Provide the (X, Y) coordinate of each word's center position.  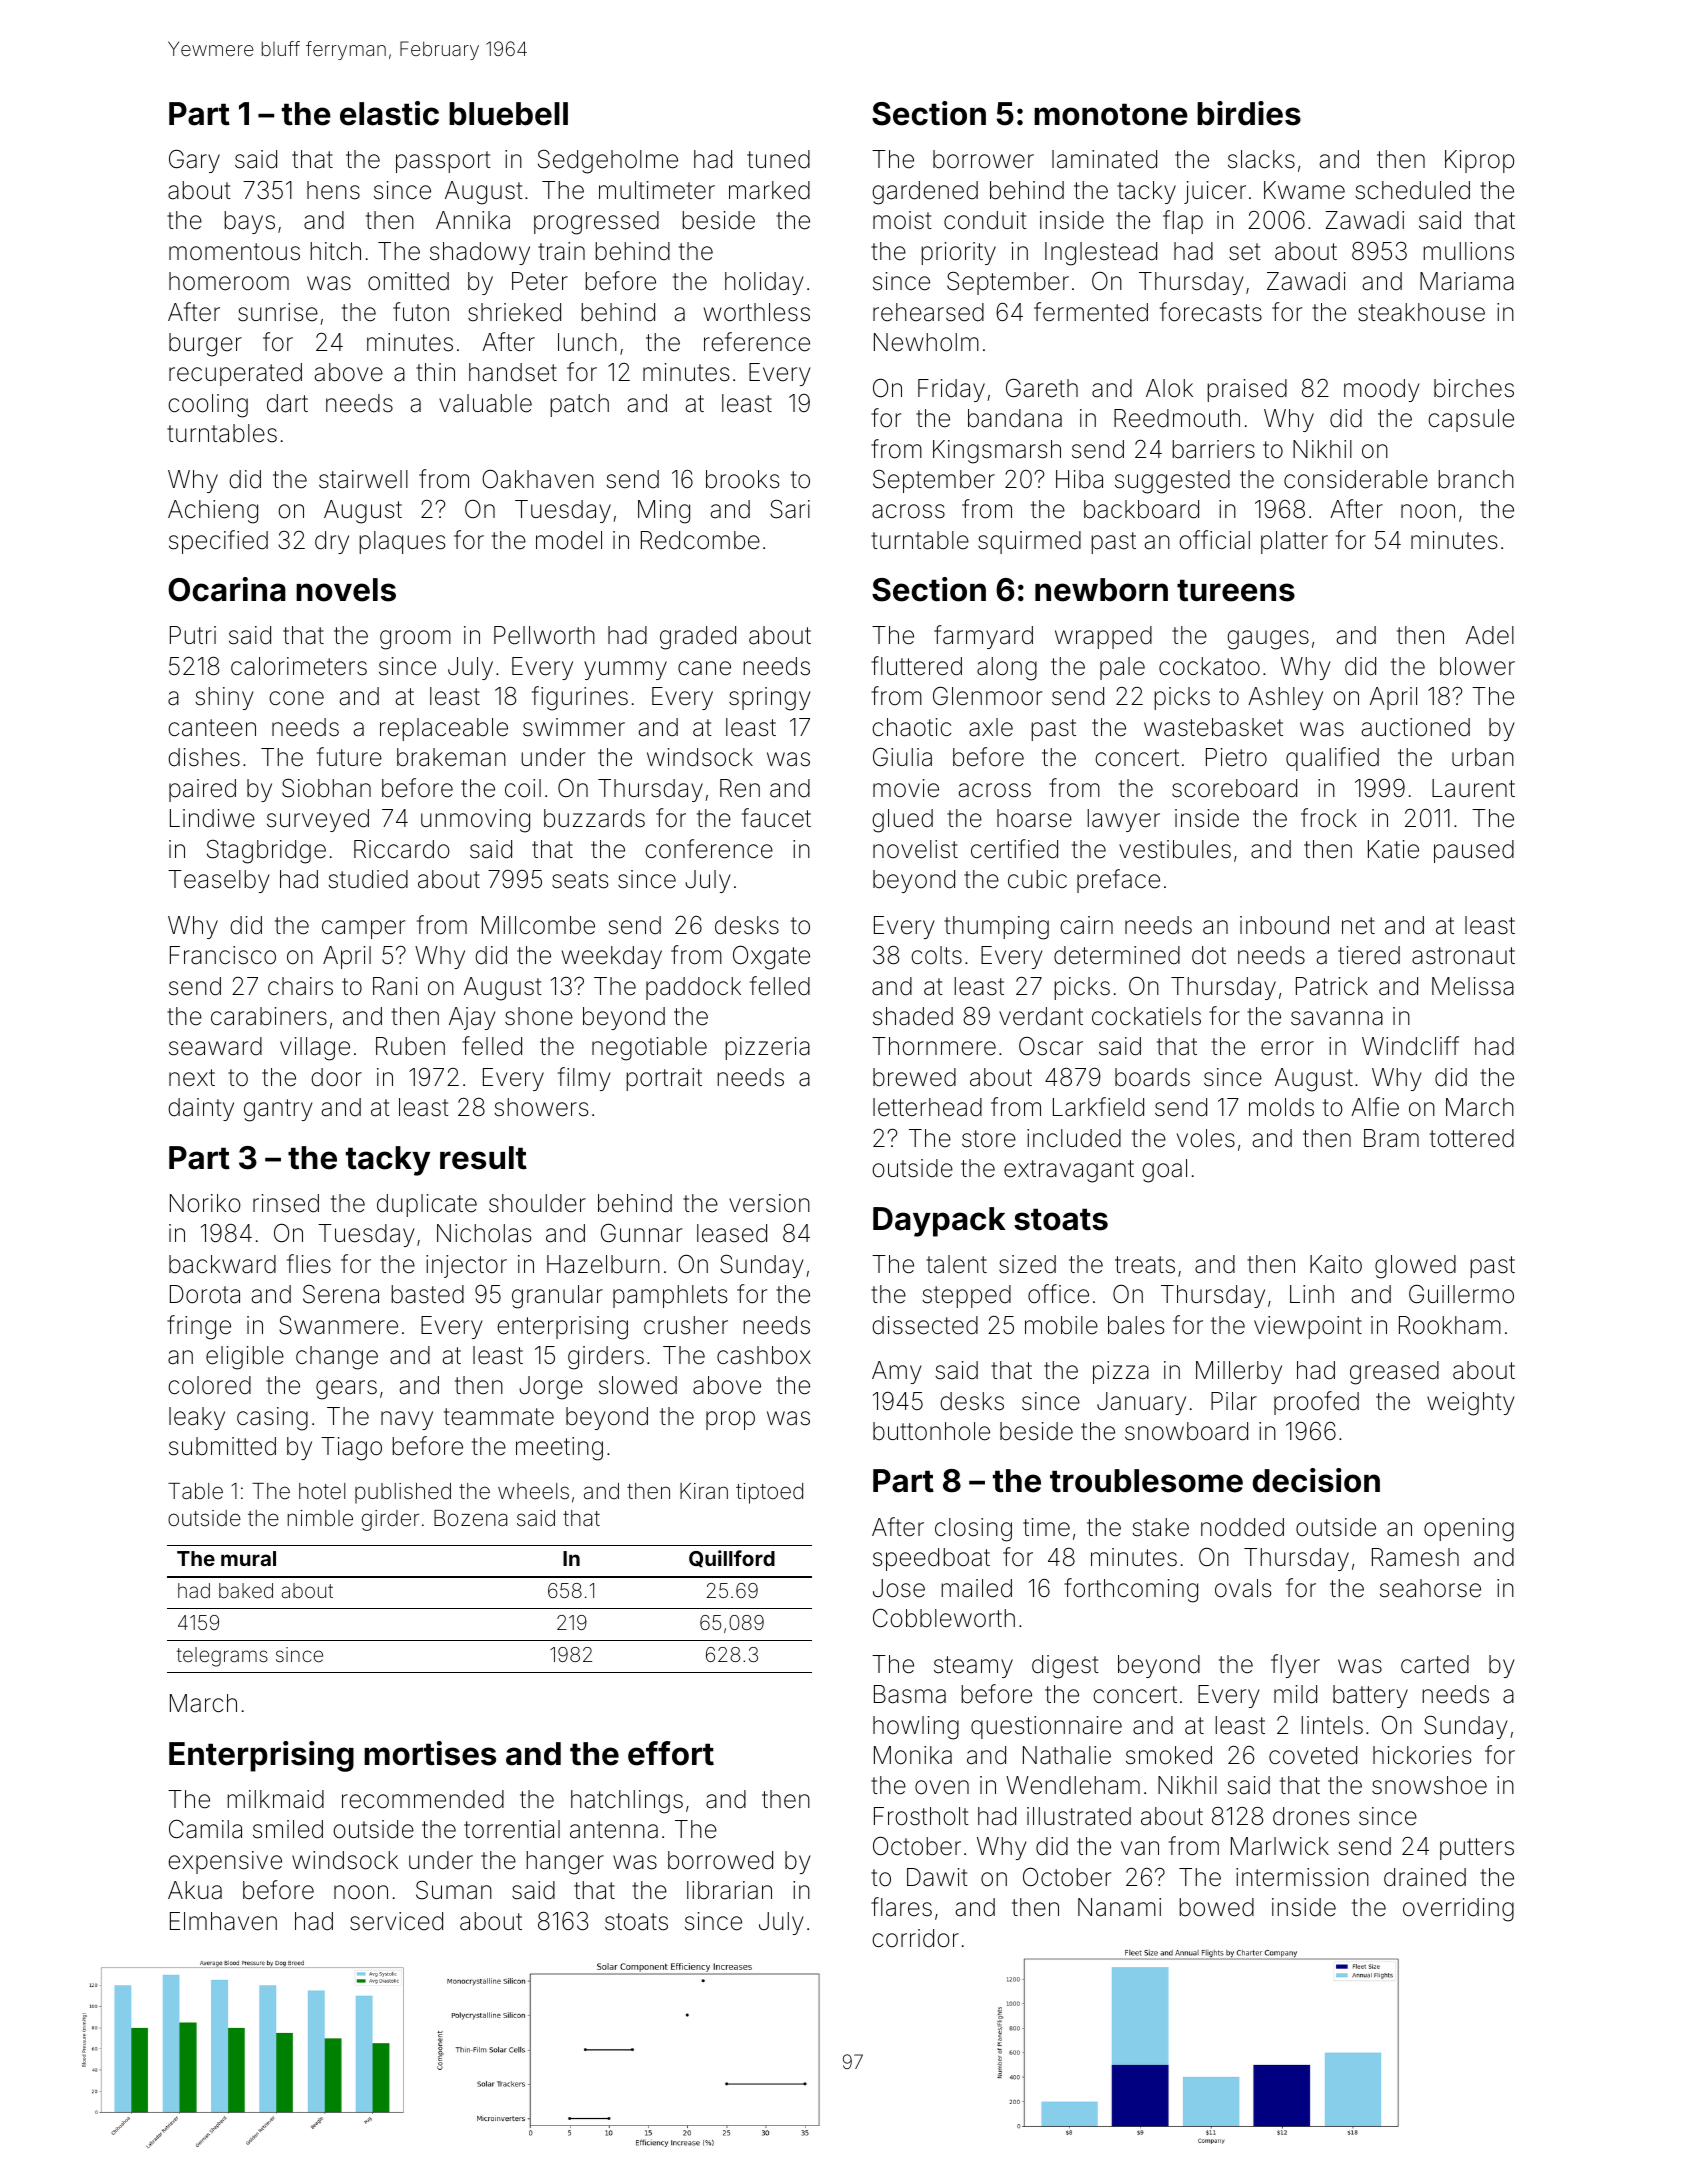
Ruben (410, 1046)
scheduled (1412, 190)
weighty (1471, 1404)
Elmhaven (223, 1921)
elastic (389, 113)
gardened (925, 193)
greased (1394, 1373)
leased (732, 1233)
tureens (1236, 590)
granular (557, 1297)
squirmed (1029, 542)
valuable (485, 403)
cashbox (764, 1355)
